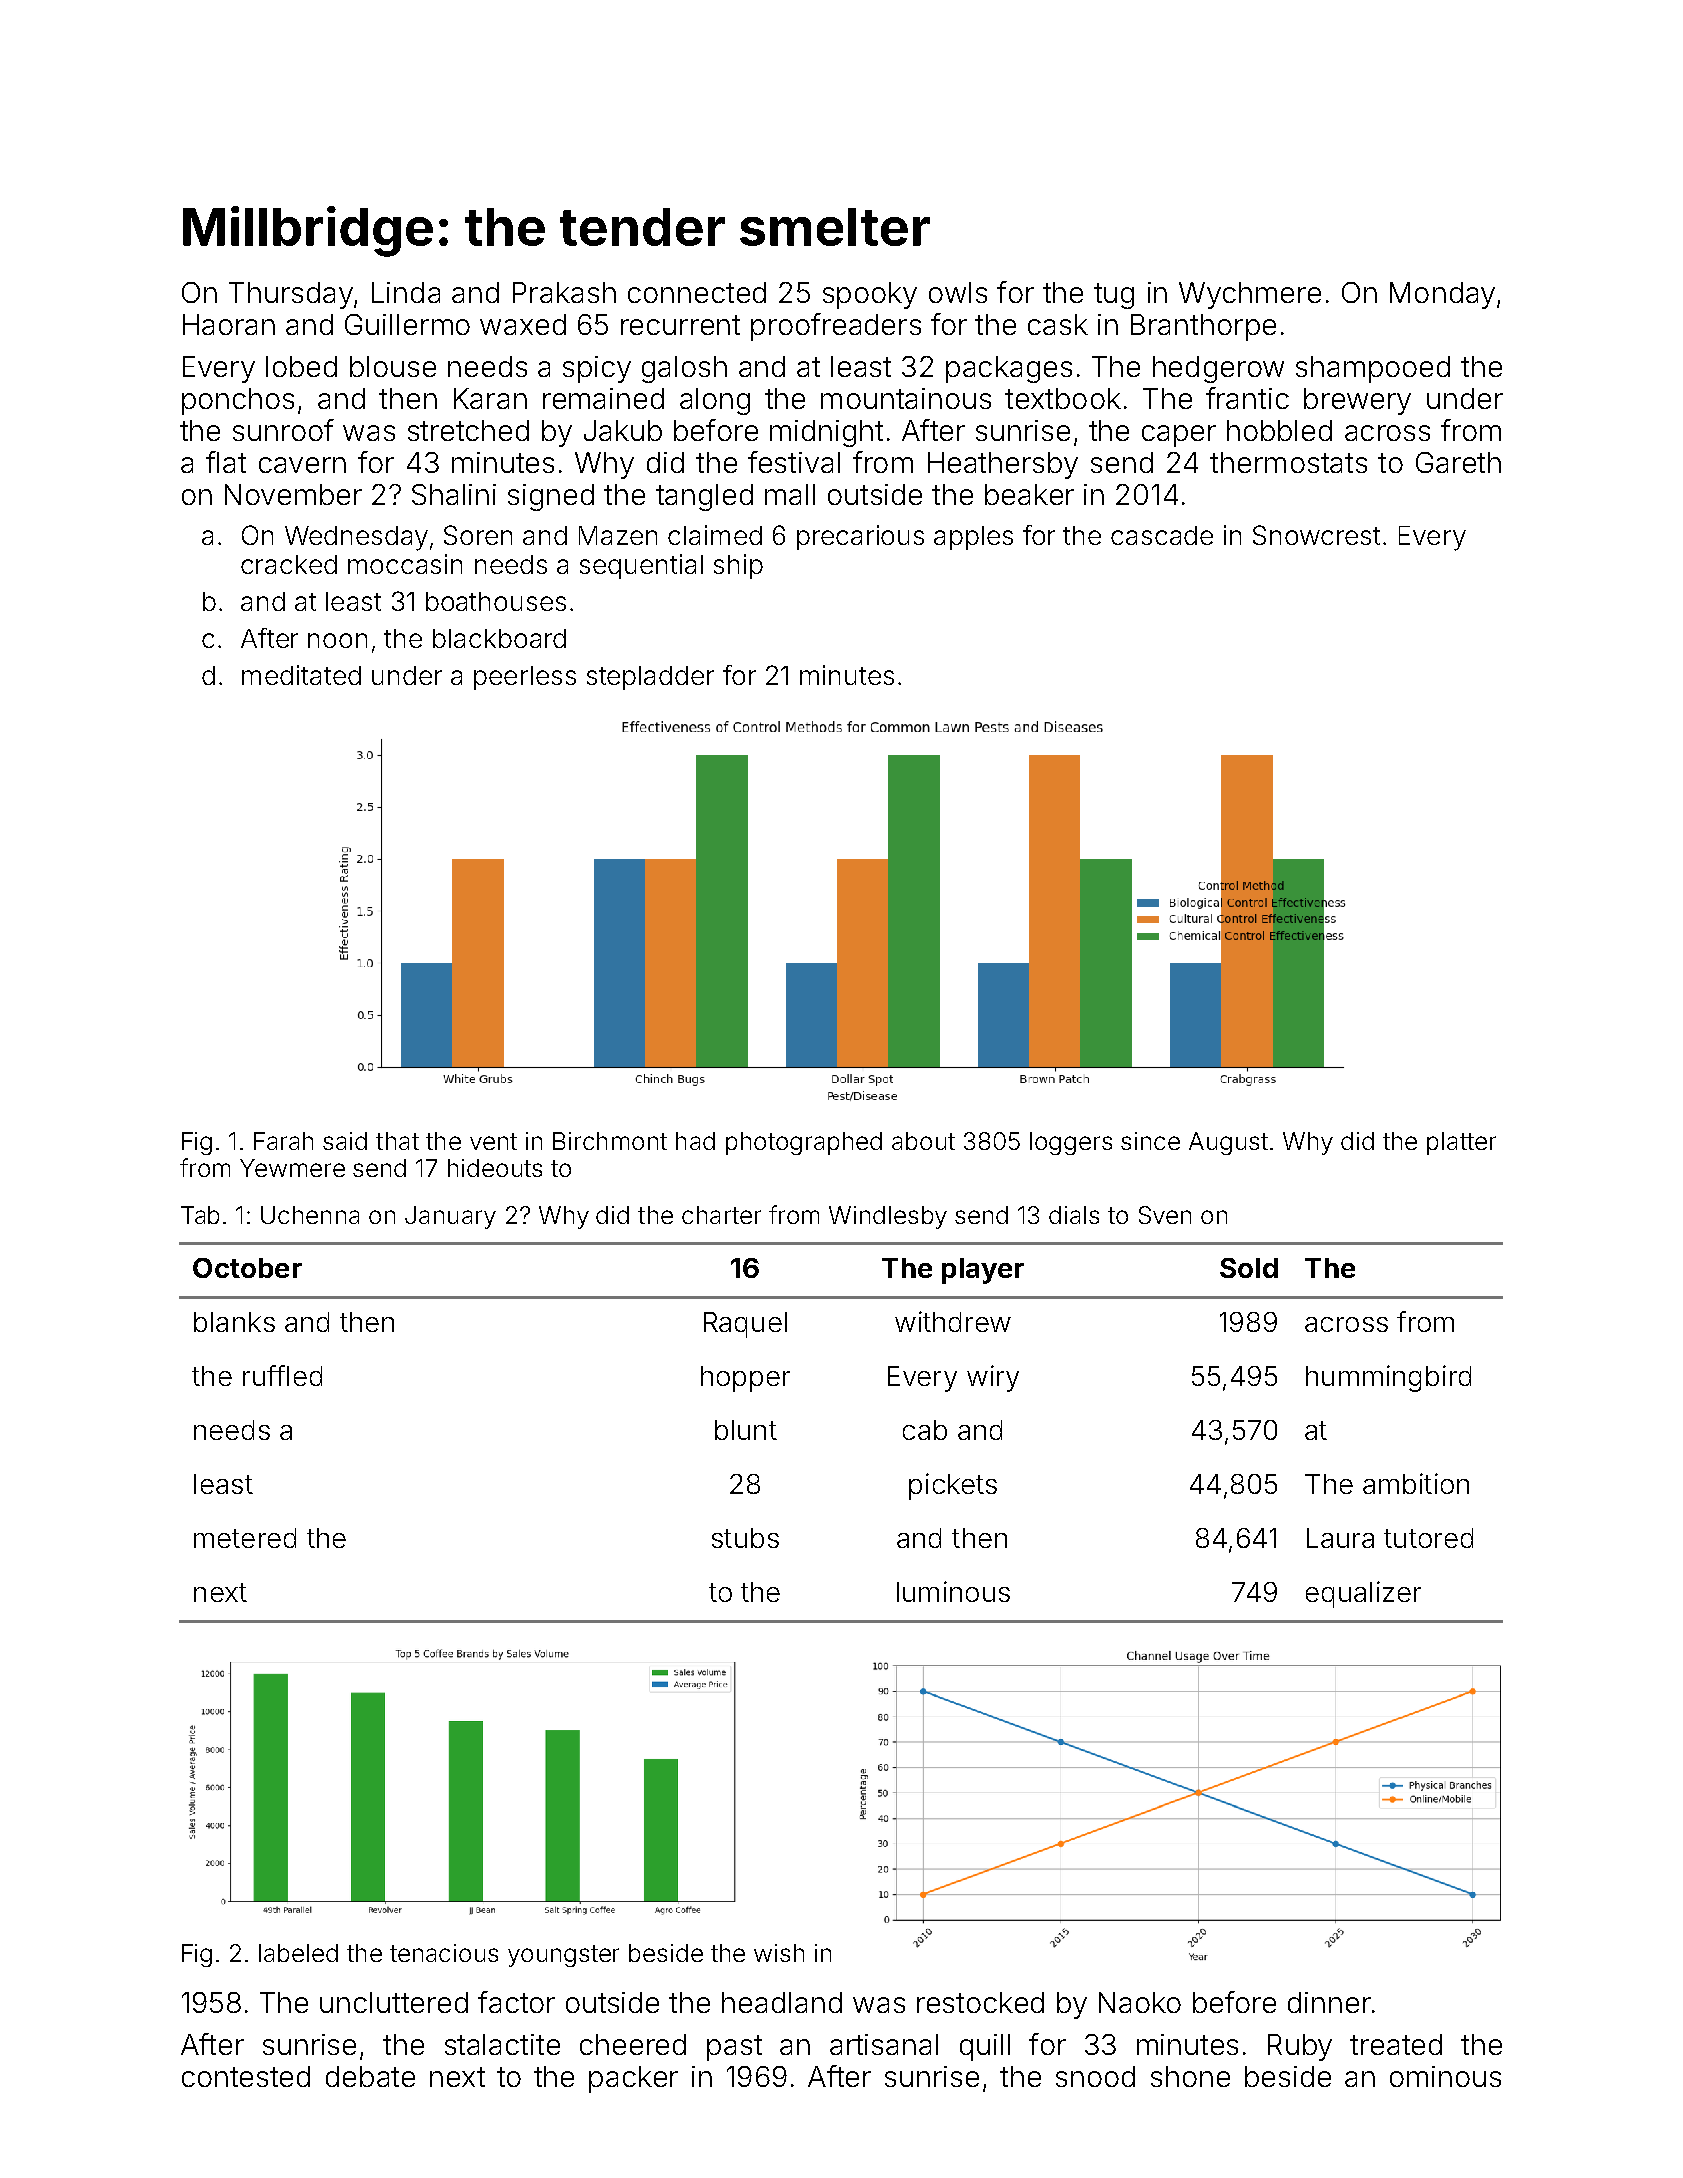 This document has width=1683, height=2178. What do you see at coordinates (563, 1956) in the document?
I see `youngster` at bounding box center [563, 1956].
